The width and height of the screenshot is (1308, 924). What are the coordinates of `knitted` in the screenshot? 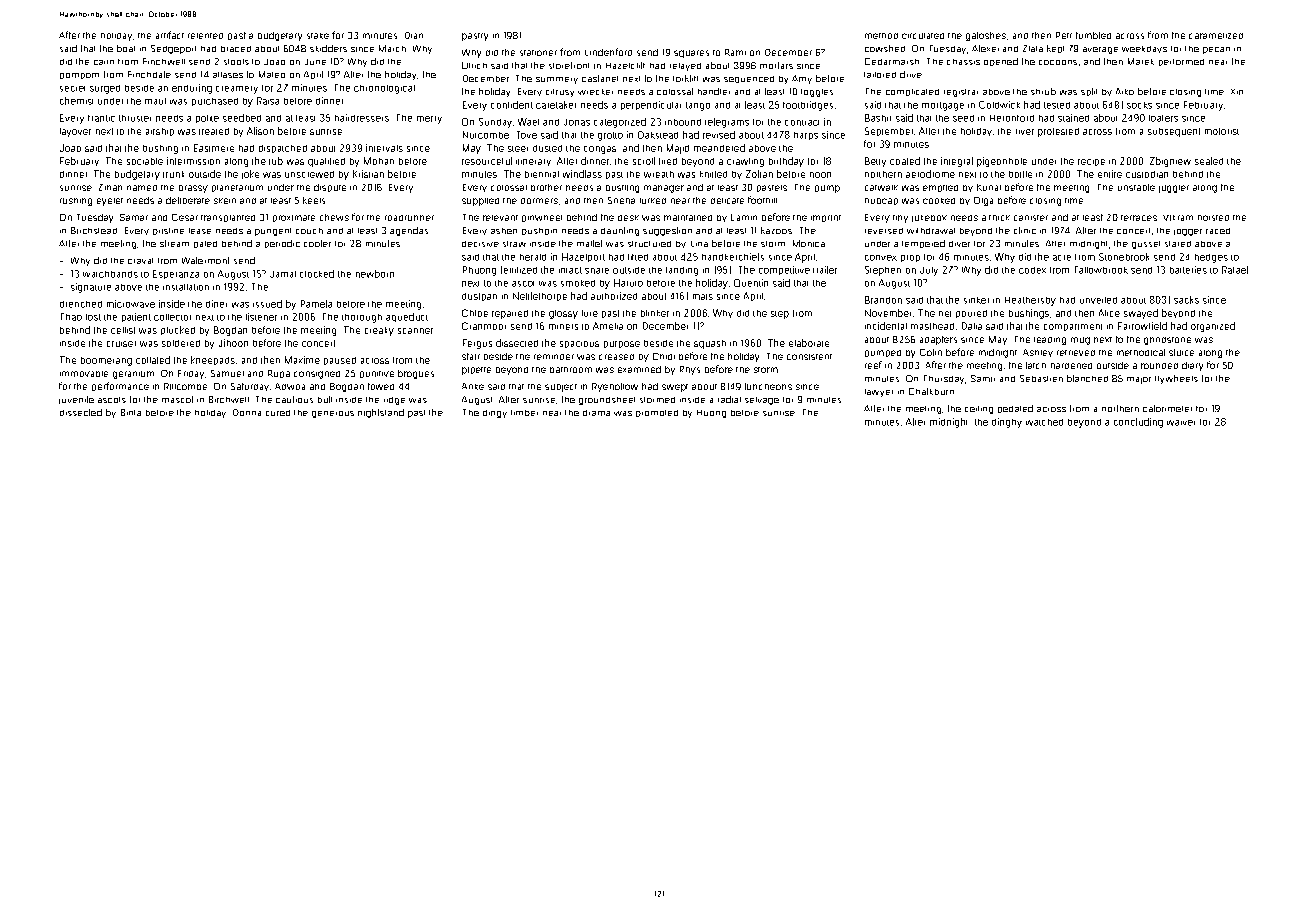 It's located at (713, 174).
